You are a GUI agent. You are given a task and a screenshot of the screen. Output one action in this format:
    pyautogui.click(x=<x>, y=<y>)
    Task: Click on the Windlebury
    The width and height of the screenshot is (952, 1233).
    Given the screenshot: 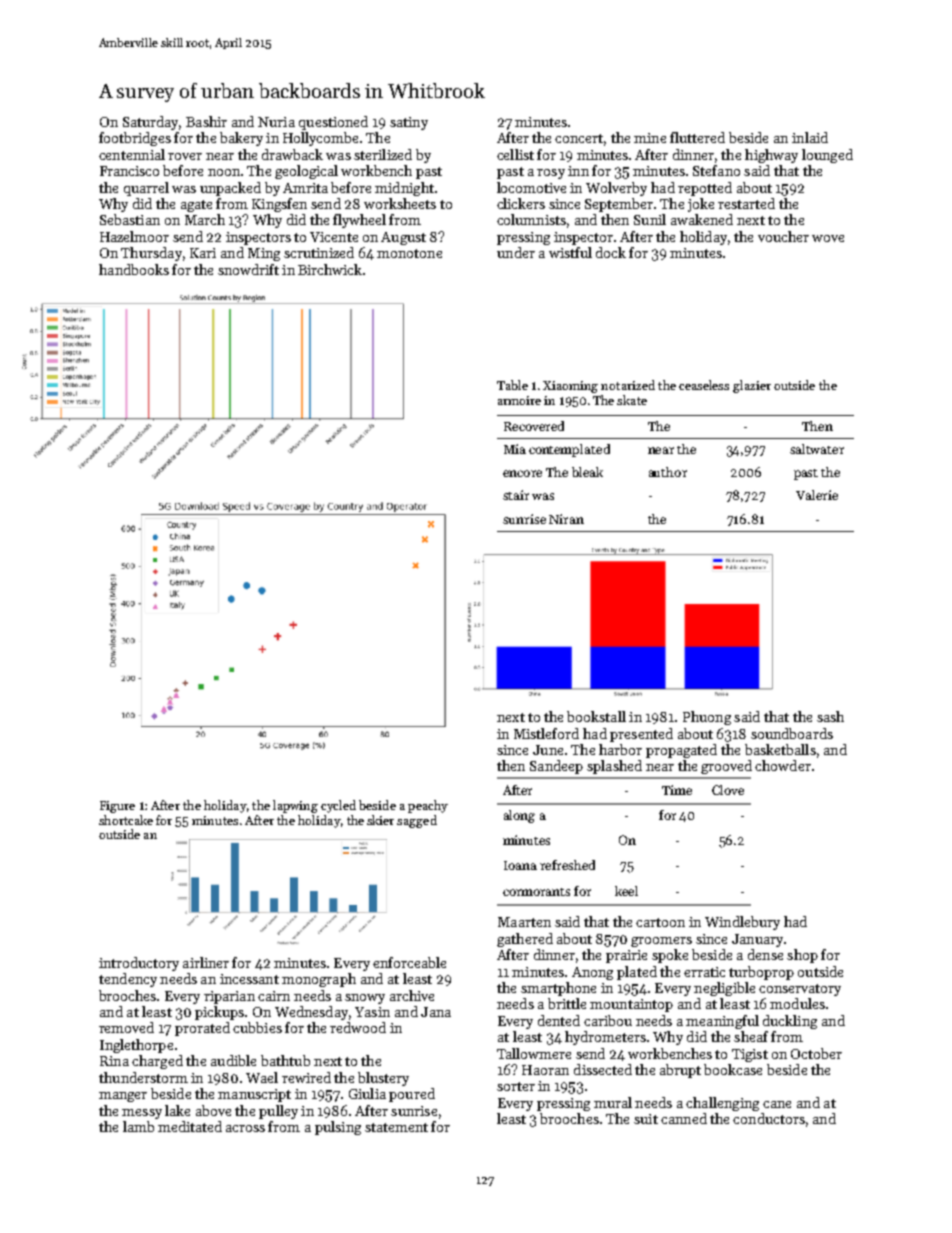 What is the action you would take?
    pyautogui.click(x=742, y=923)
